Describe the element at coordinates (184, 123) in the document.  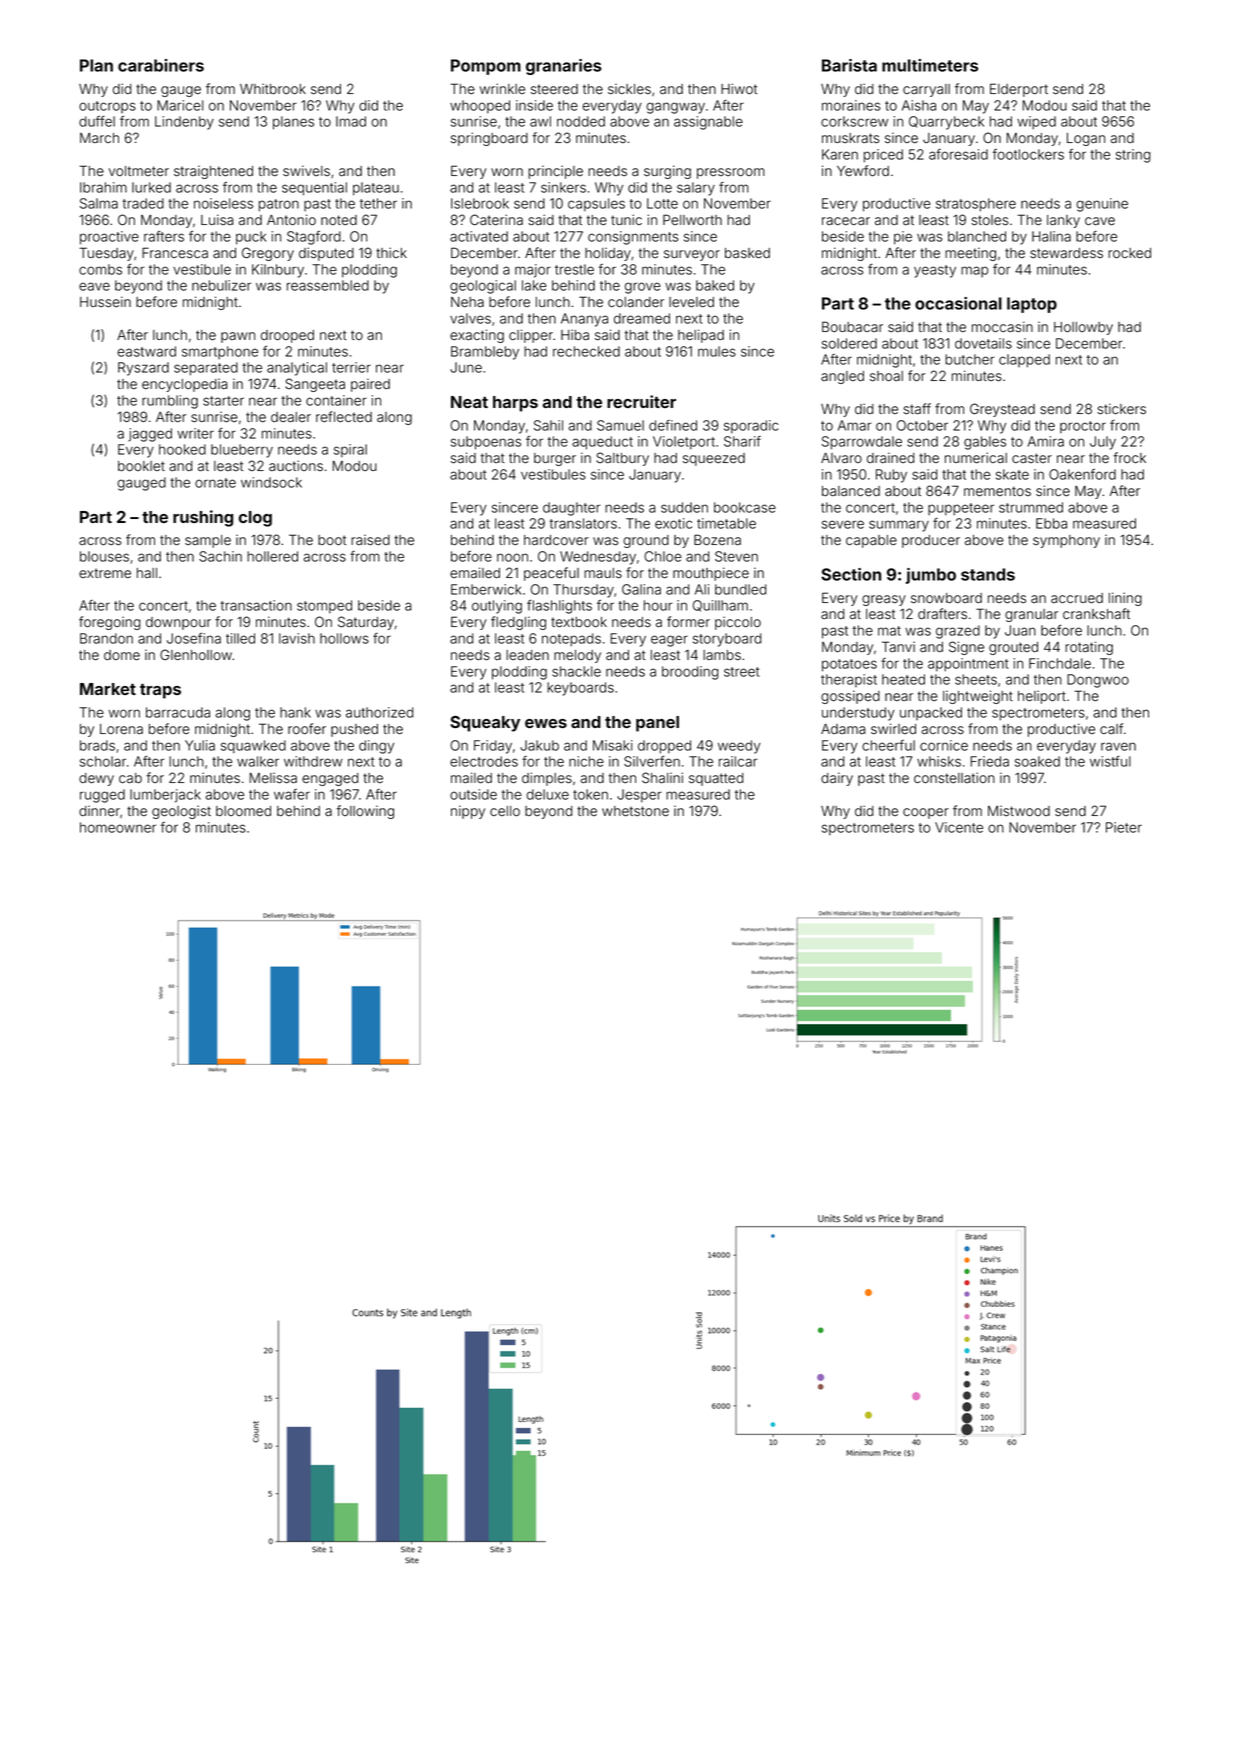
I see `Lindenby` at that location.
